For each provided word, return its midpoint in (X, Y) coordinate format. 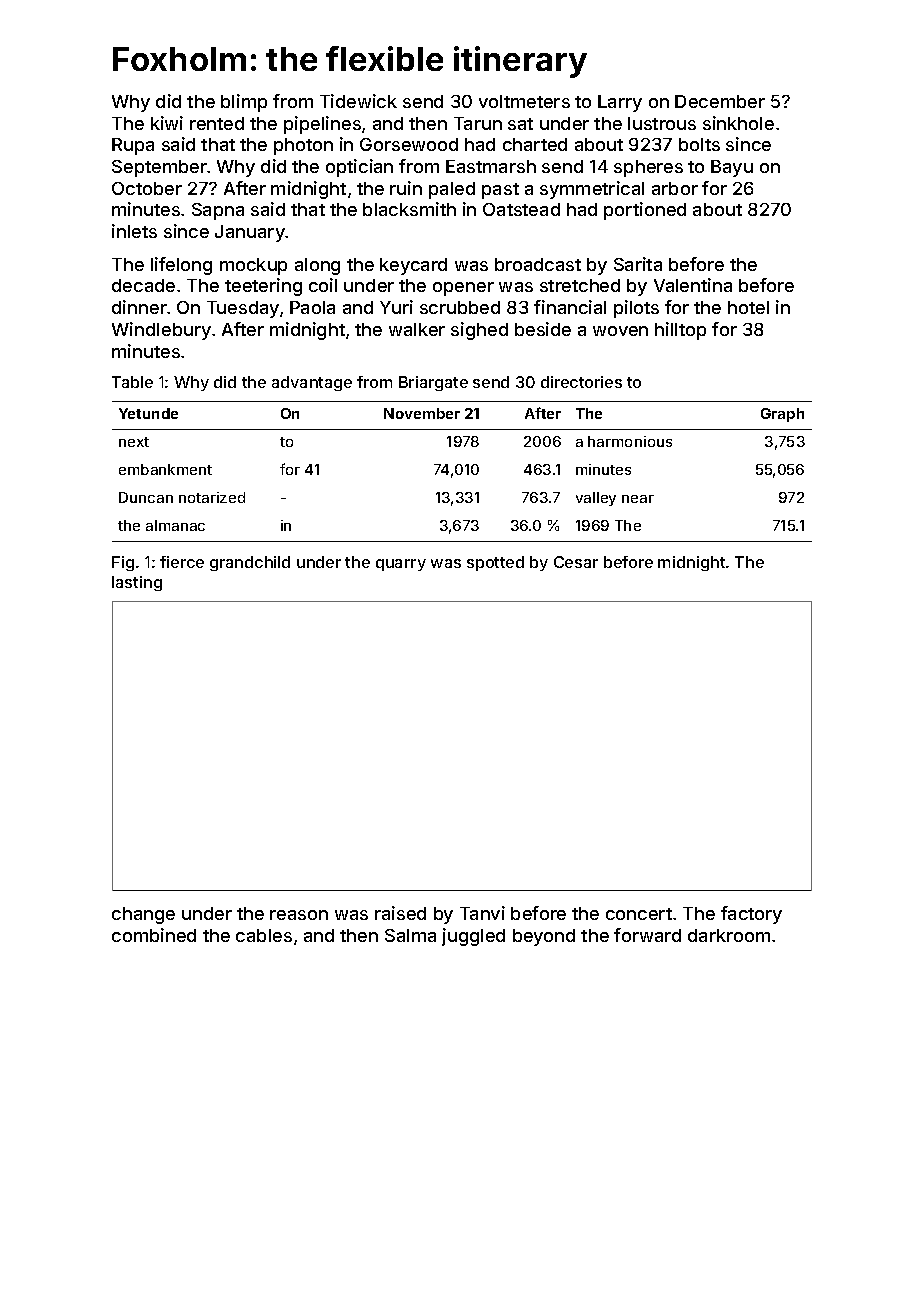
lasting (137, 583)
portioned (645, 211)
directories (581, 382)
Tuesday (243, 309)
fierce (182, 562)
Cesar (576, 562)
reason (299, 915)
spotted (495, 563)
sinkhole (738, 123)
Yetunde (148, 413)
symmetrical (592, 190)
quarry (401, 565)
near (638, 499)
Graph (782, 415)
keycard (413, 266)
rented (217, 123)
